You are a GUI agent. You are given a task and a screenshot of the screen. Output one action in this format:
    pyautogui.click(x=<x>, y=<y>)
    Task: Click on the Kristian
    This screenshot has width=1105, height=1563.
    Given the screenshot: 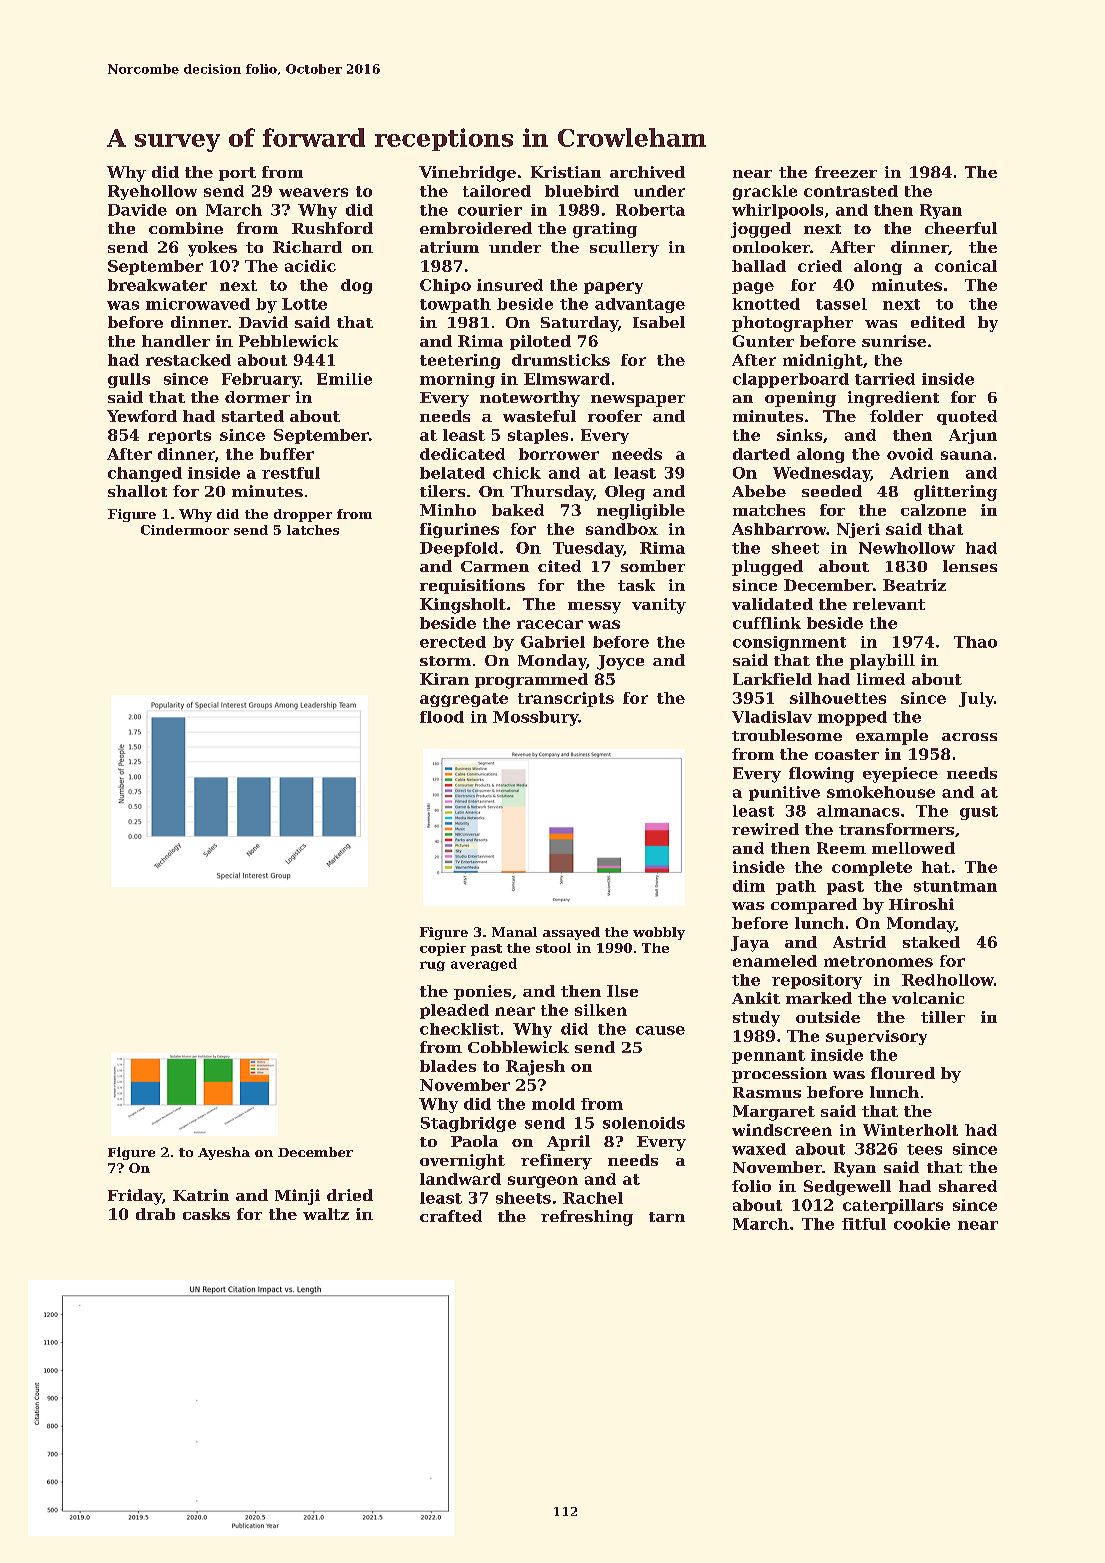 What is the action you would take?
    pyautogui.click(x=566, y=172)
